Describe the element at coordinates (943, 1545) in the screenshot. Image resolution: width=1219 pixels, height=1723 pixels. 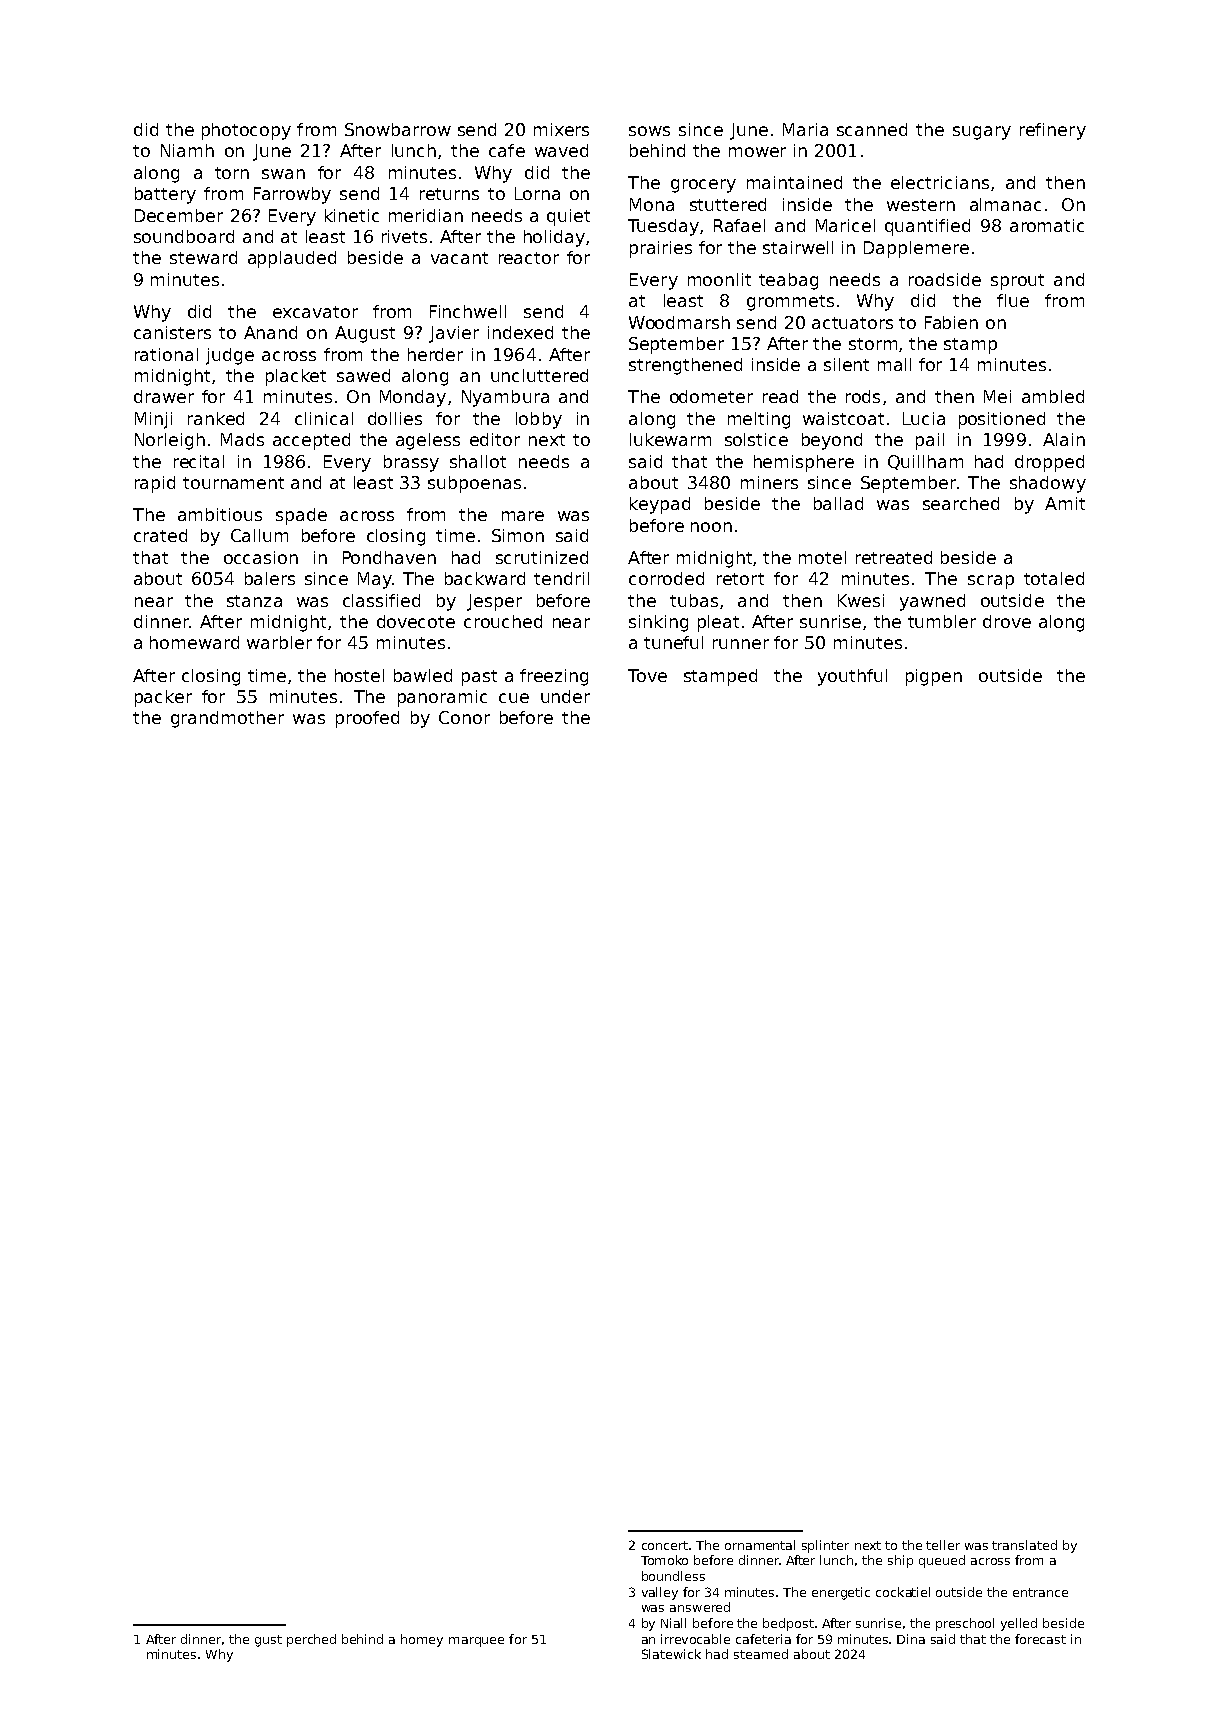
I see `teller` at that location.
